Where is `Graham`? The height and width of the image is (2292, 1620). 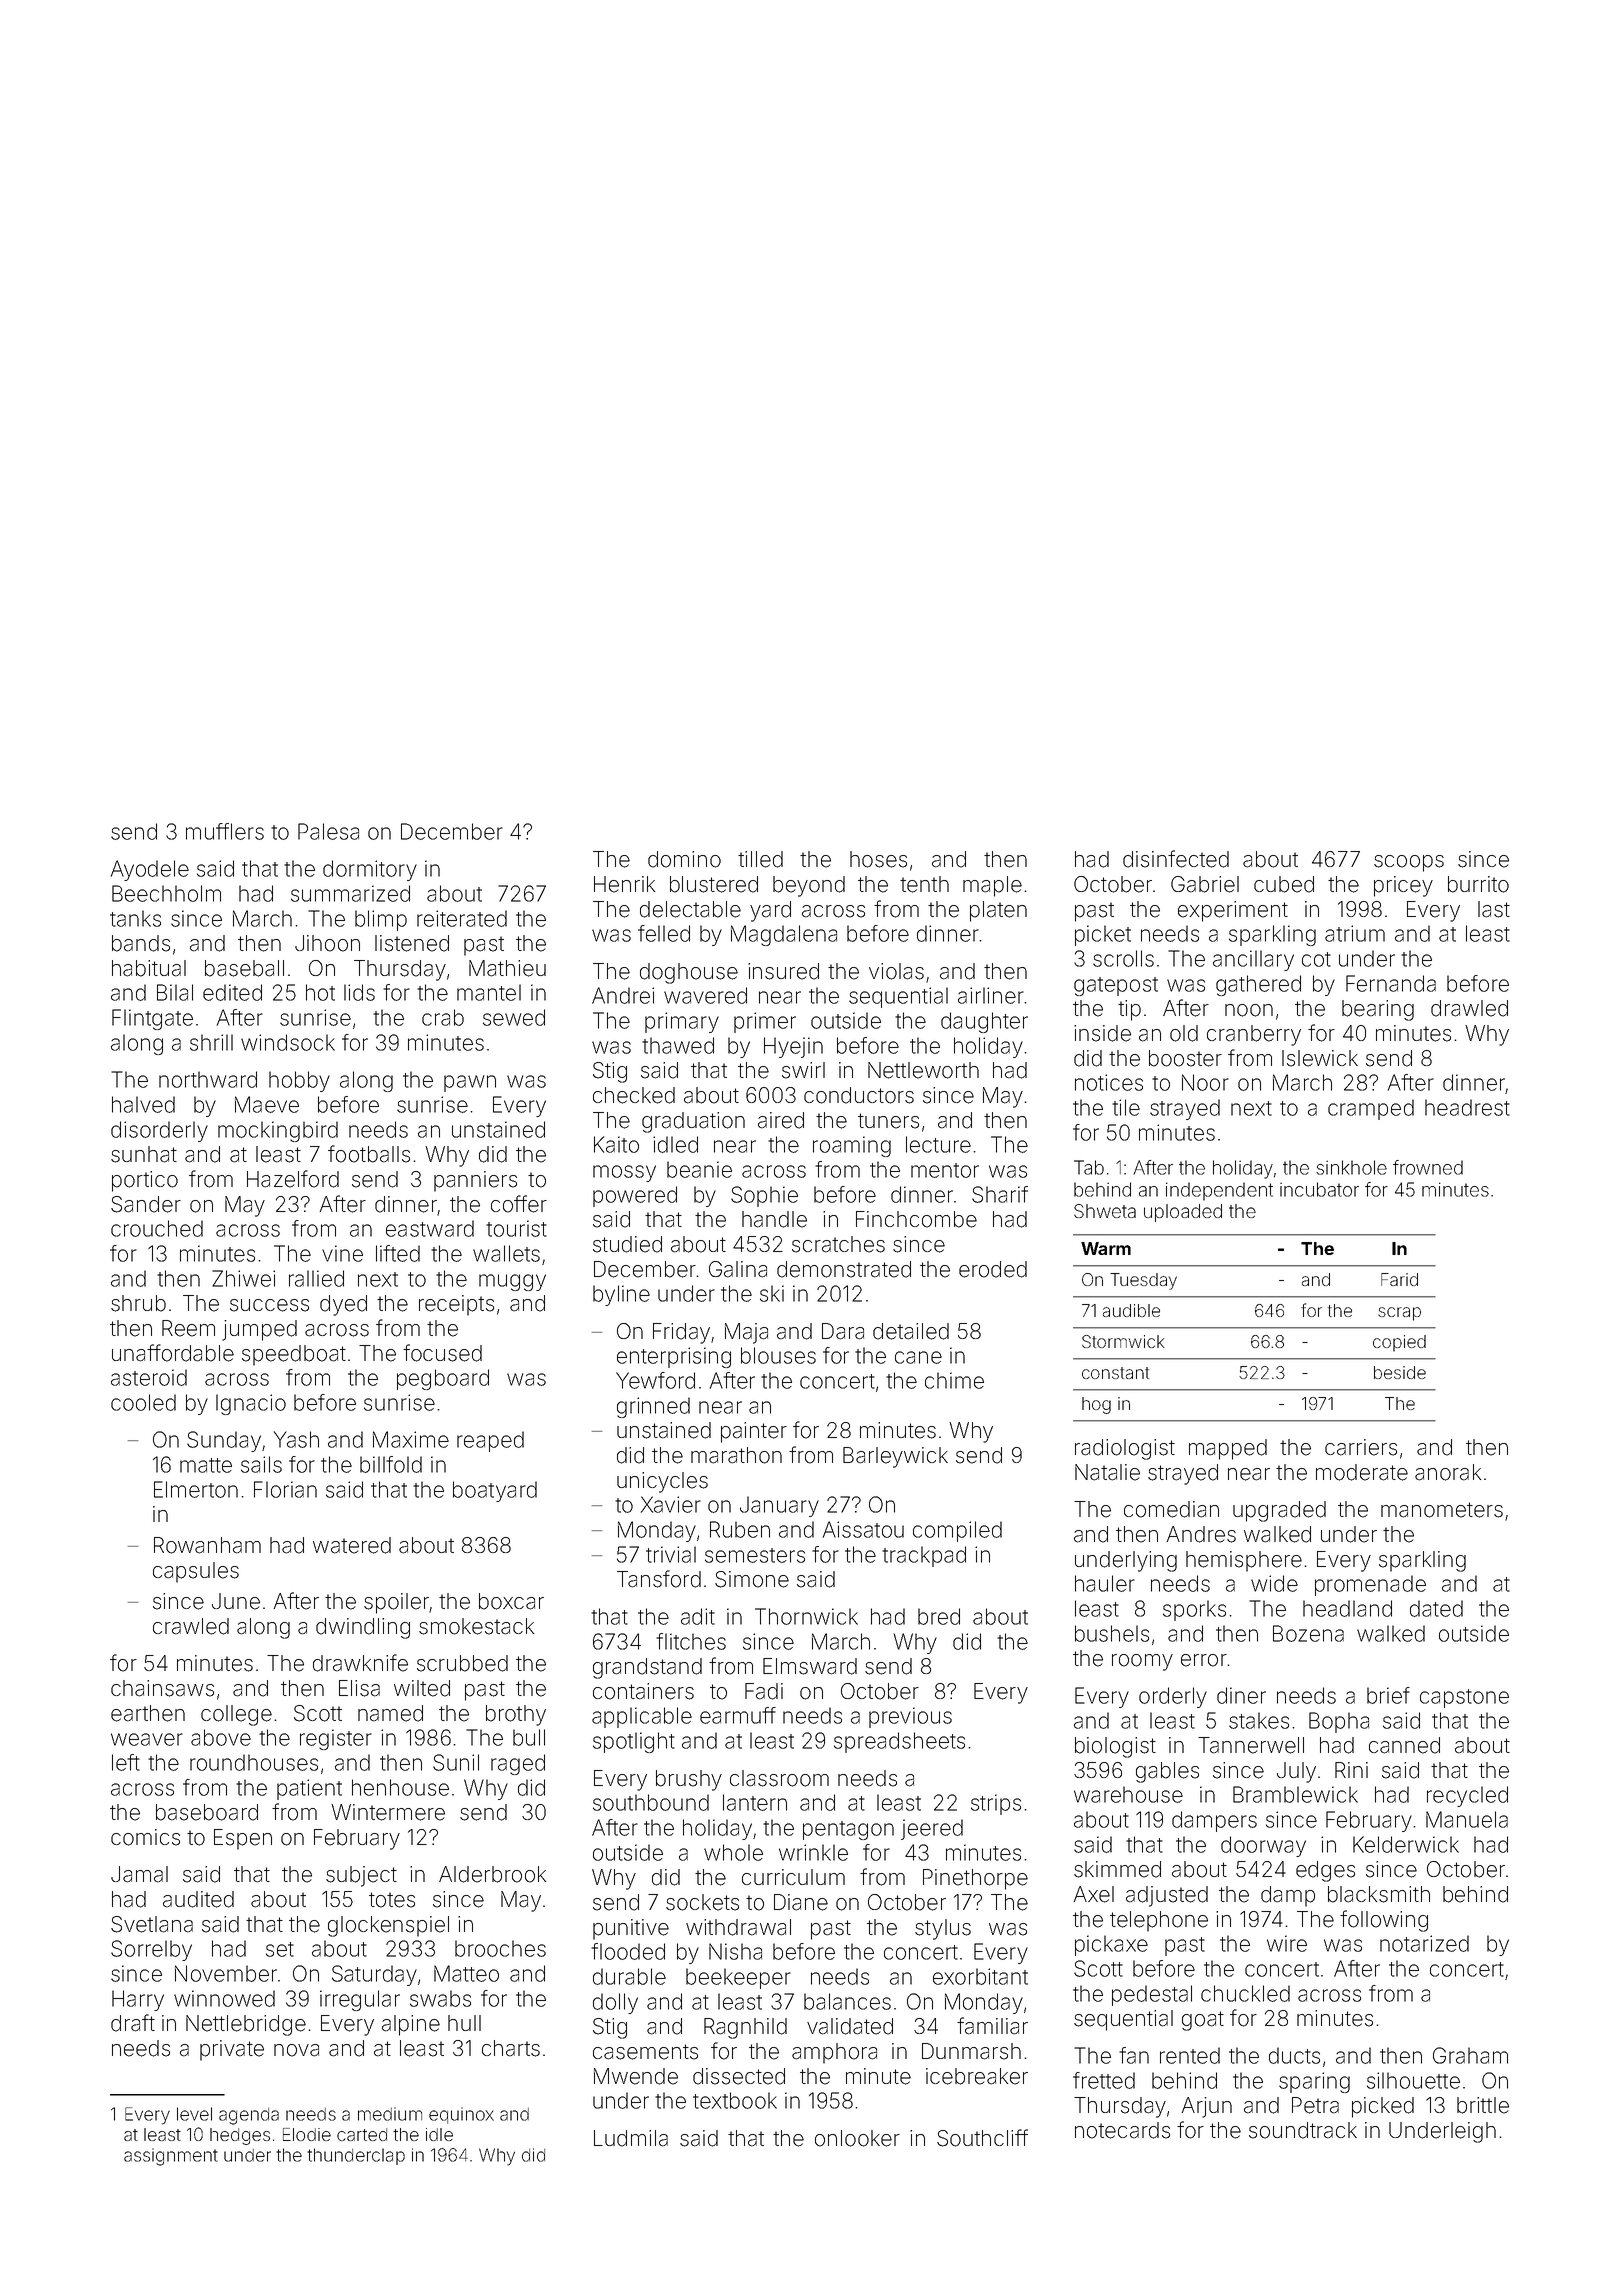
Graham is located at coordinates (1470, 2055).
